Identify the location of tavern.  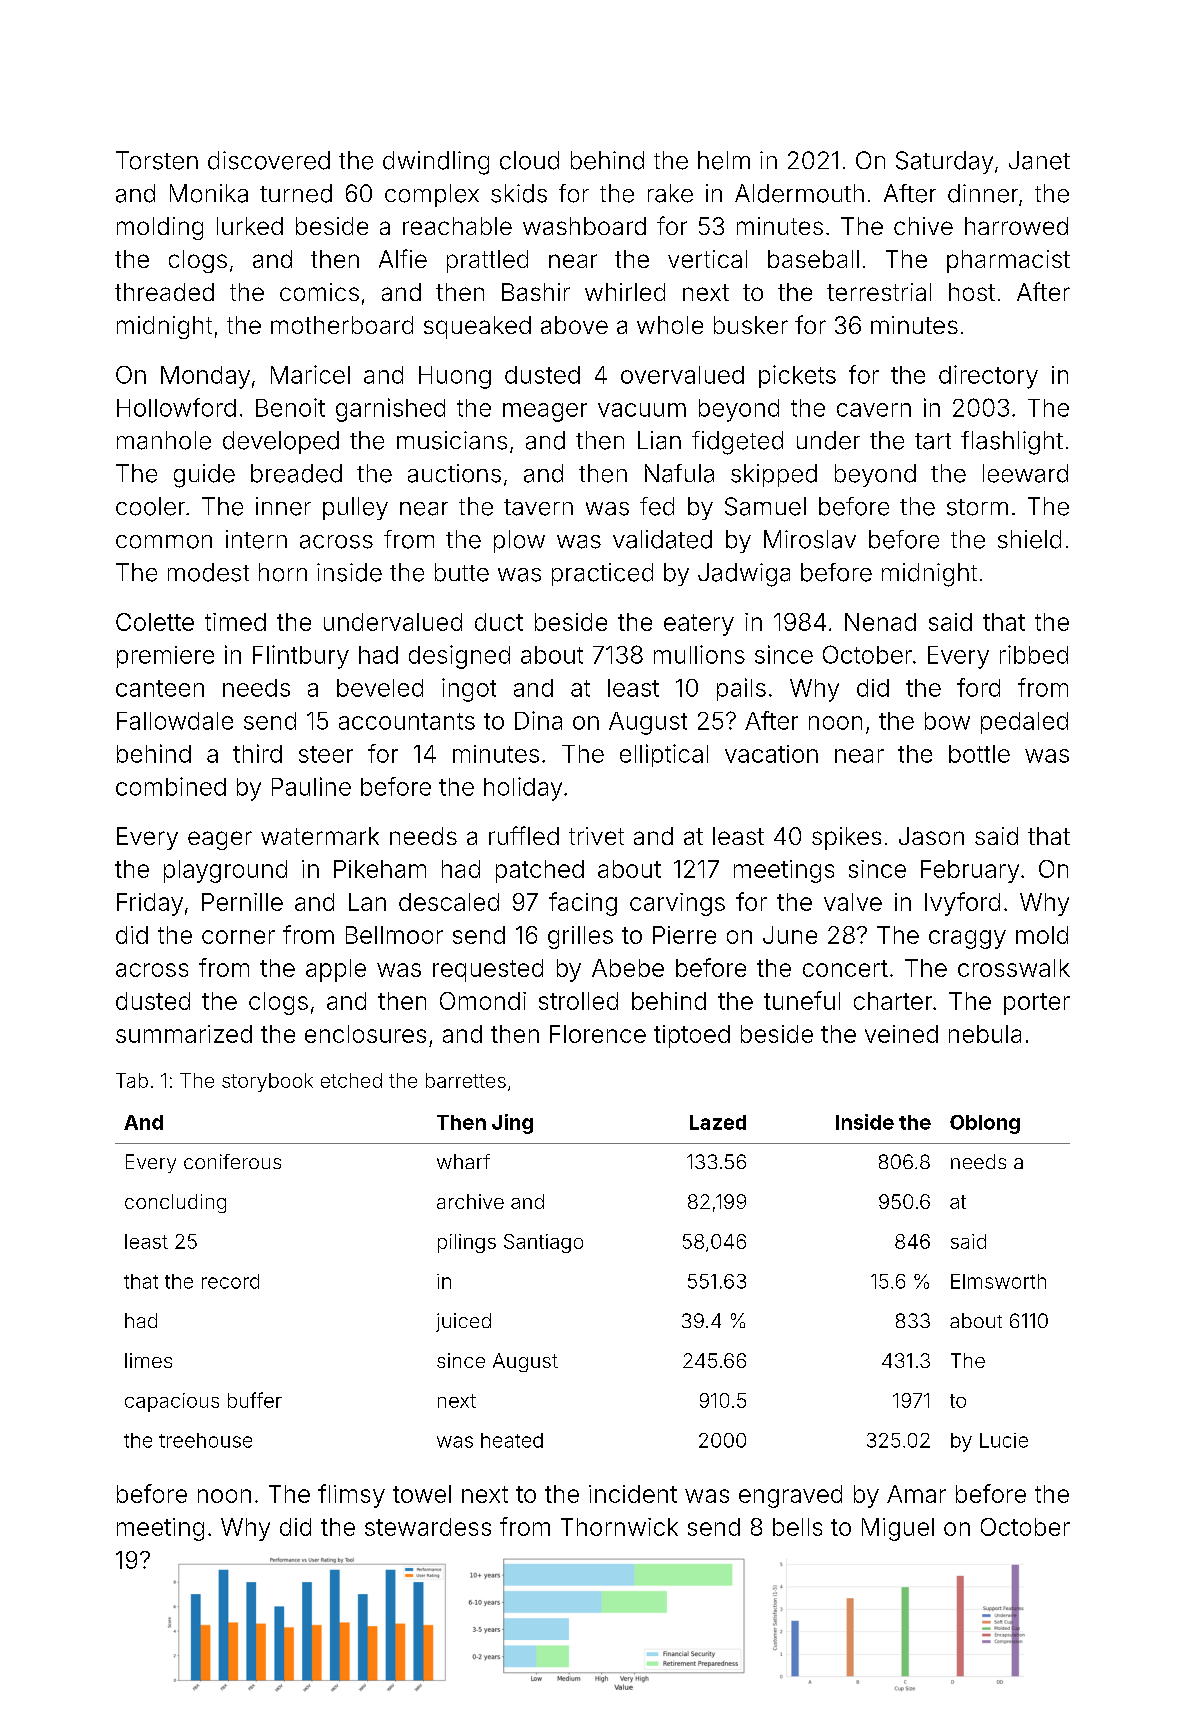
(538, 507).
